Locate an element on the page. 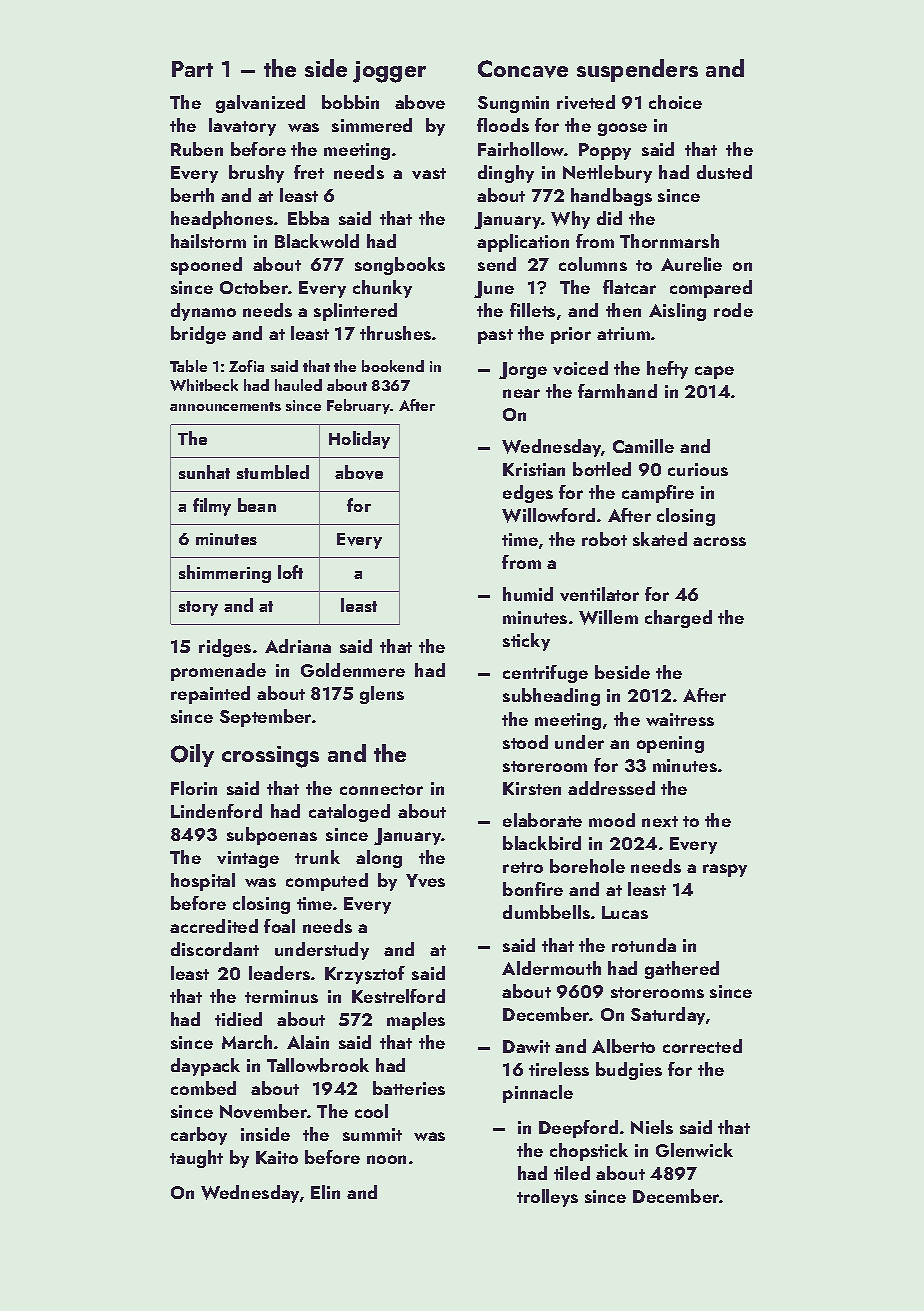  Part is located at coordinates (192, 69).
